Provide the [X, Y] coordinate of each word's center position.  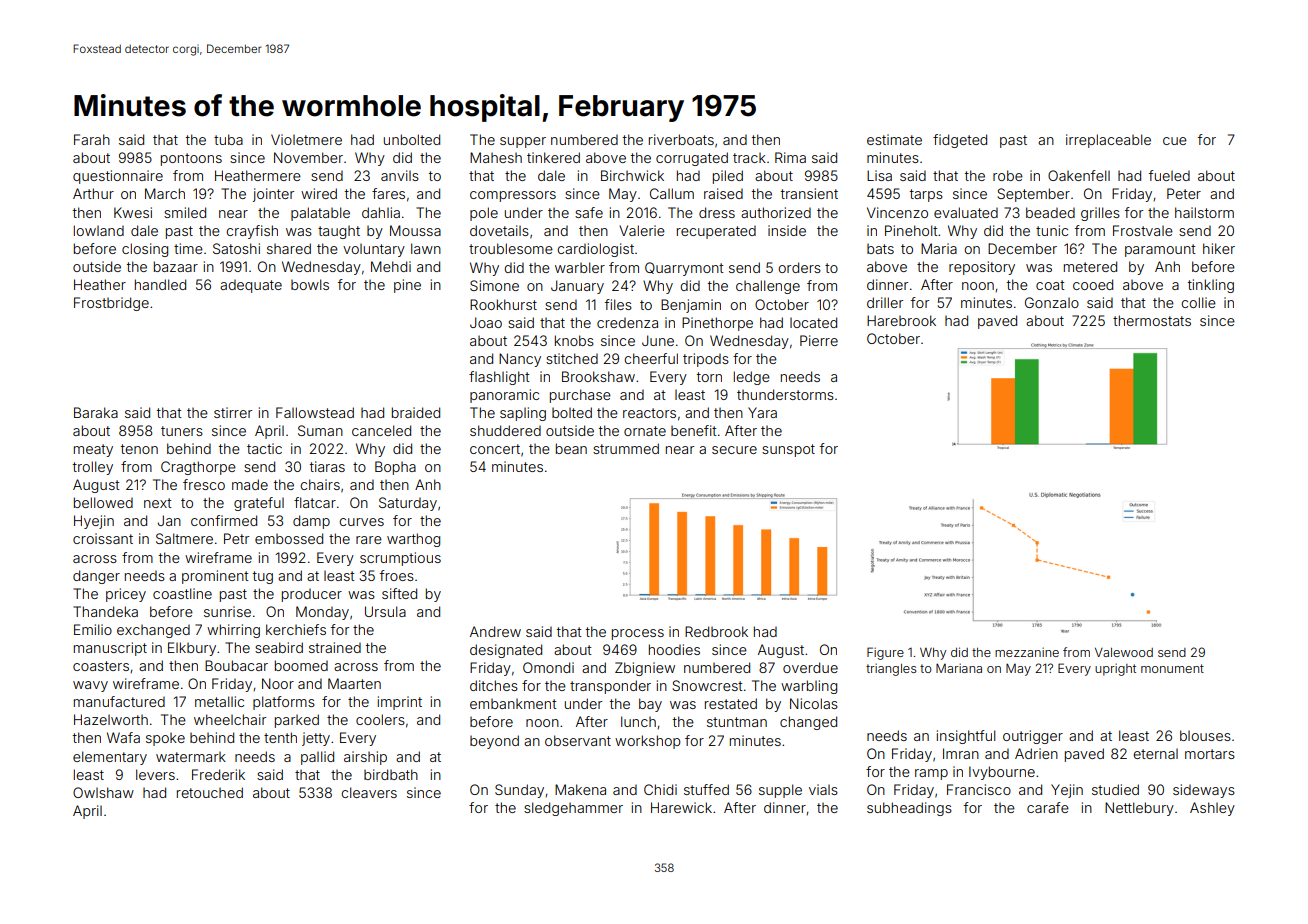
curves [361, 522]
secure [734, 450]
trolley [93, 468]
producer [312, 595]
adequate [251, 286]
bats [880, 249]
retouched [210, 792]
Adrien [1036, 753]
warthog [413, 540]
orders [799, 267]
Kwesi [133, 212]
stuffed [706, 789]
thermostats [1152, 320]
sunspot [788, 450]
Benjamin [691, 306]
